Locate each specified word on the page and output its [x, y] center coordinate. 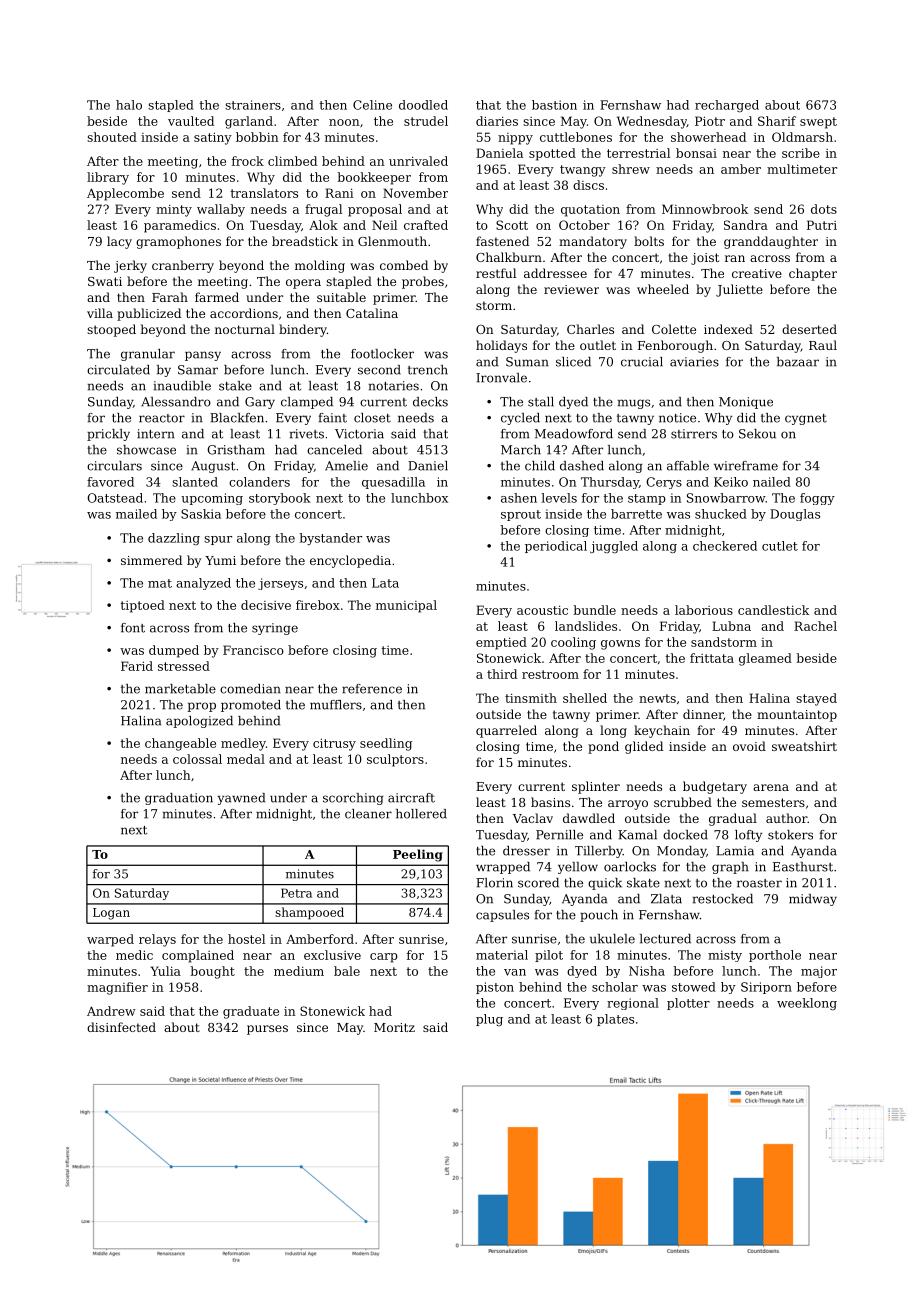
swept [818, 123]
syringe [275, 629]
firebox [318, 605]
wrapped [503, 868]
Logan [111, 914]
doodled [423, 105]
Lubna [731, 626]
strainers [253, 105]
